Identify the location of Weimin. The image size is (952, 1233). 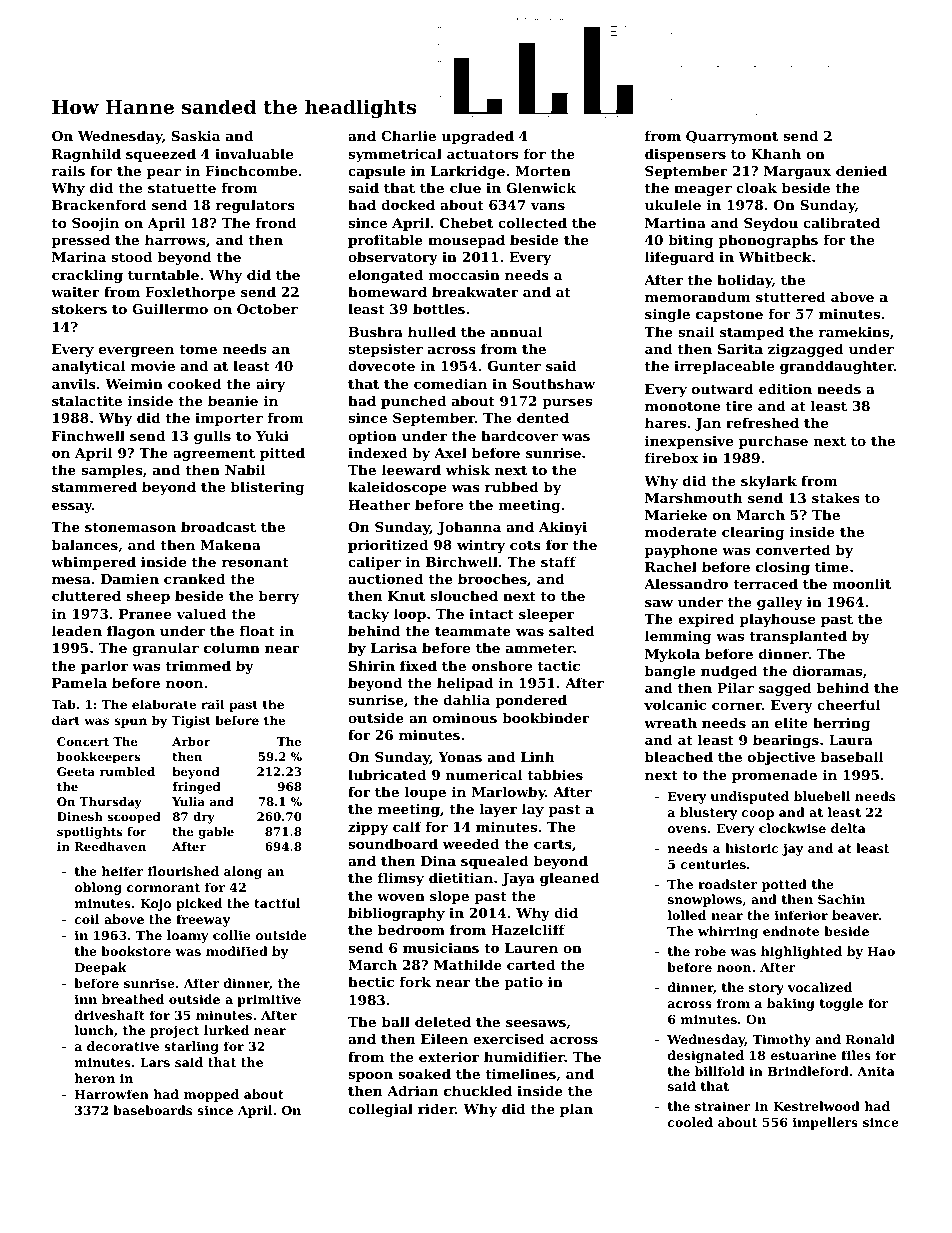
(134, 383).
